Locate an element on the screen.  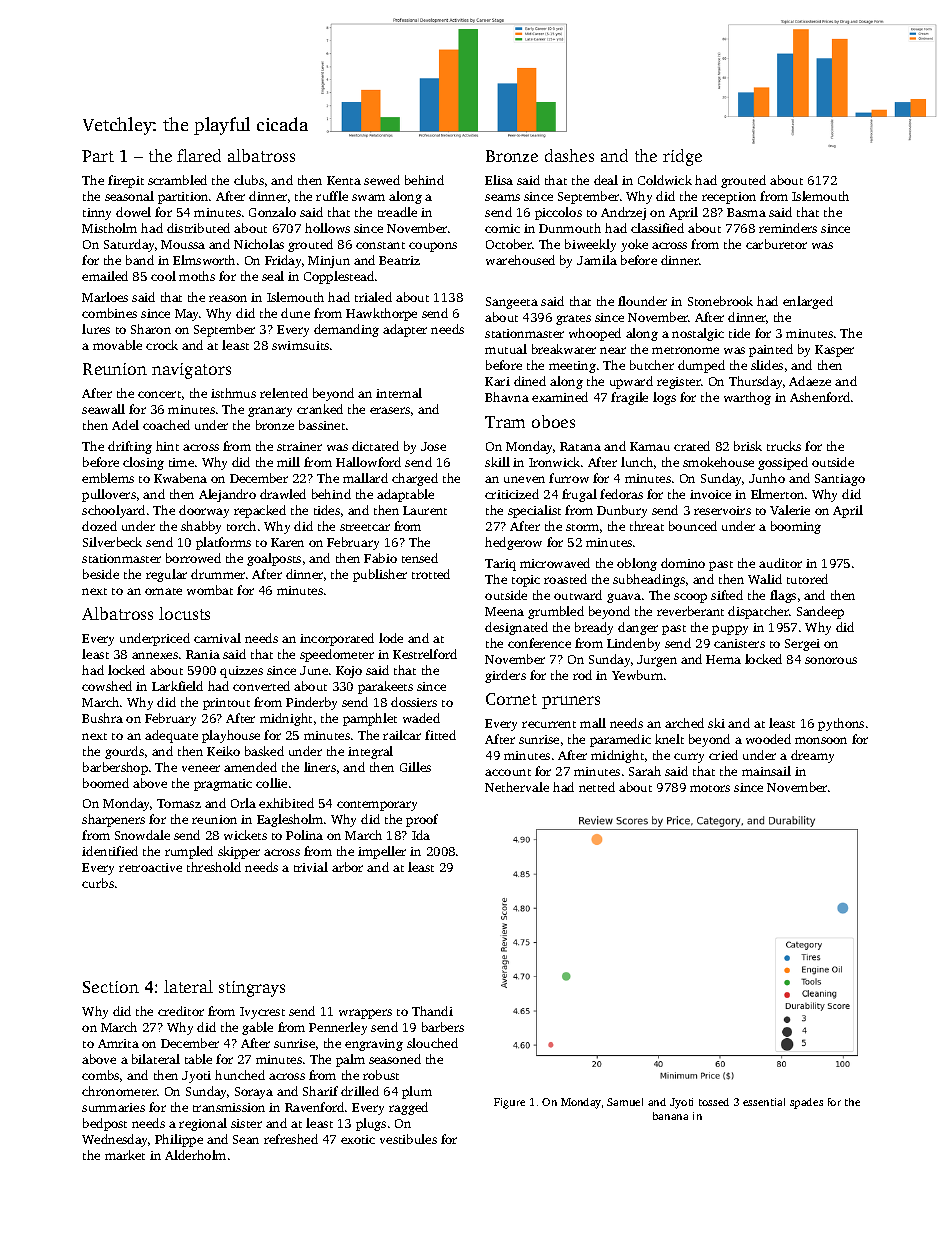
impeller is located at coordinates (382, 852).
